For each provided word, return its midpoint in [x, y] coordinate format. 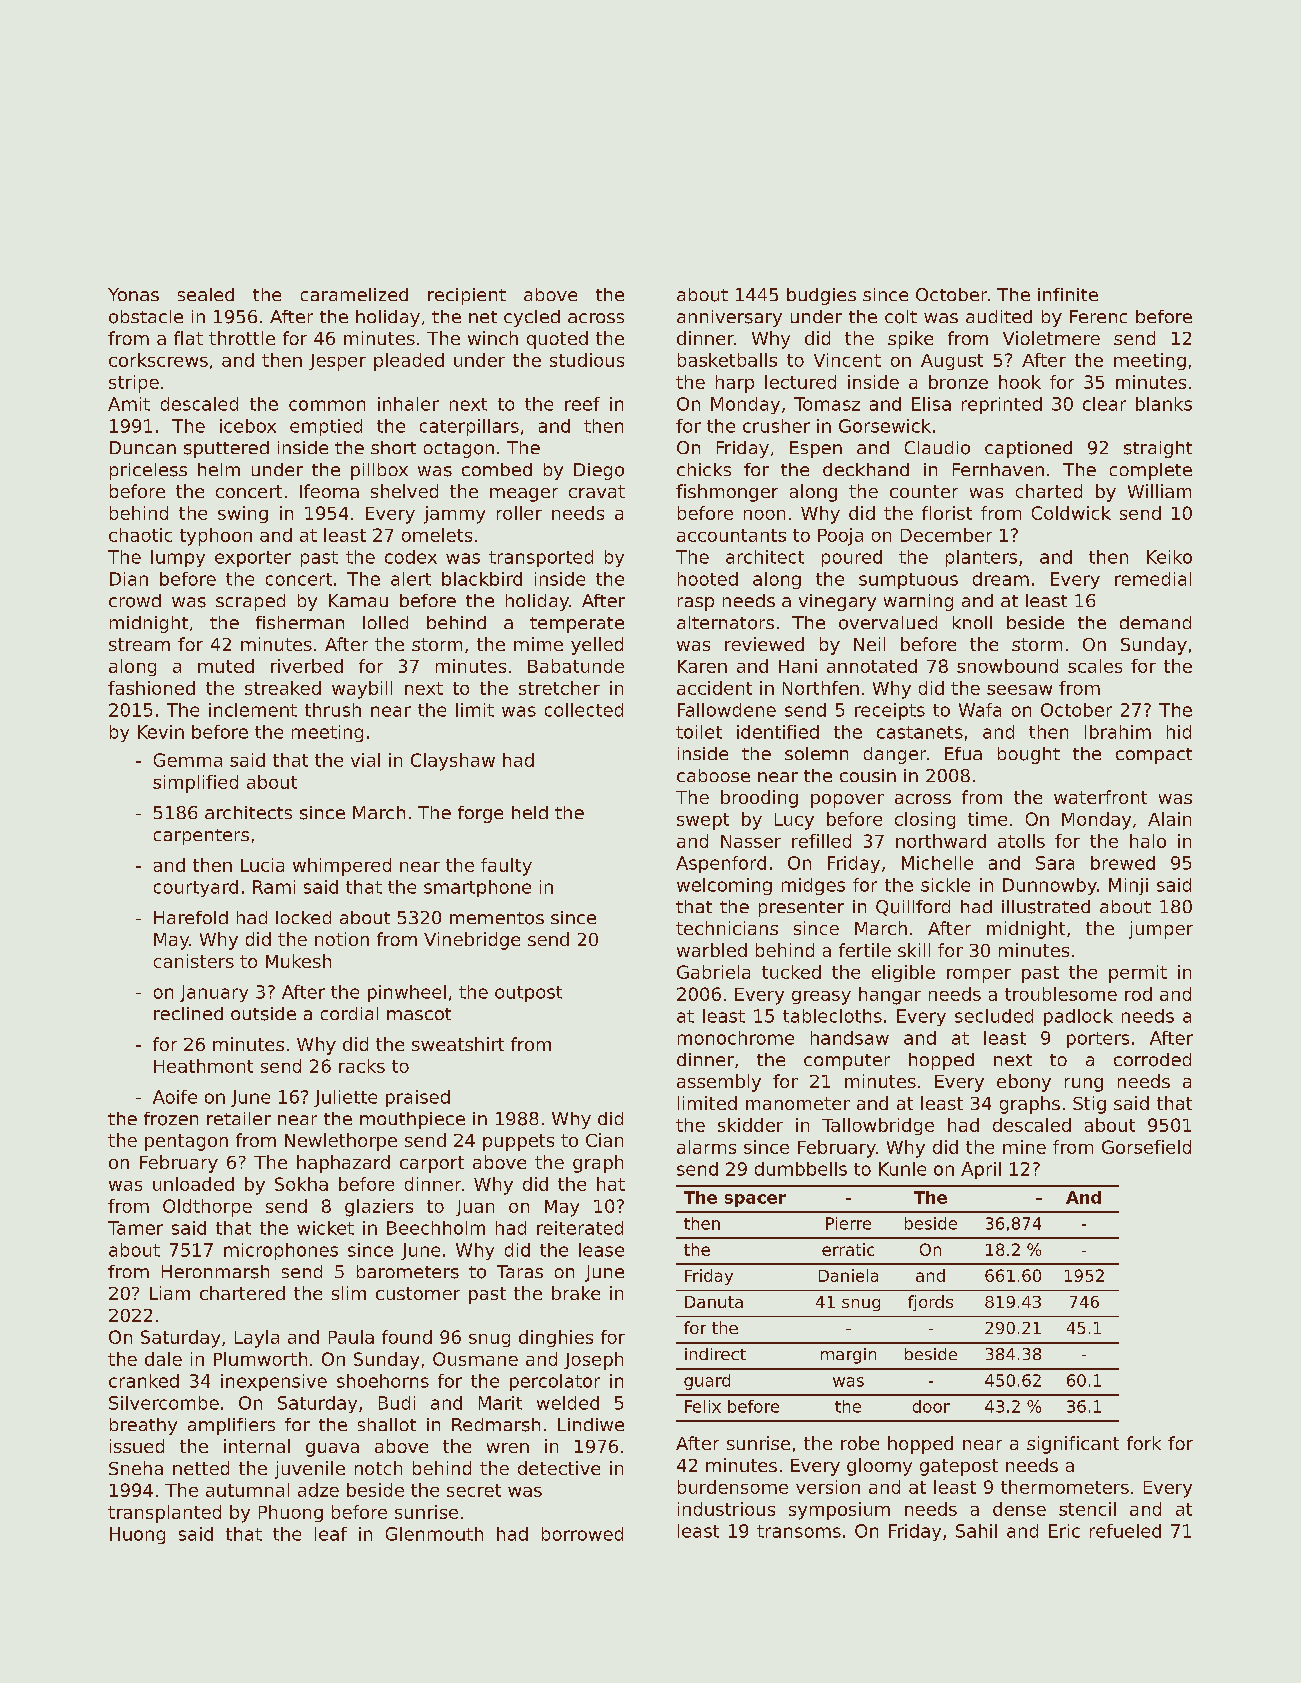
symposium [839, 1511]
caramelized [354, 294]
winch [493, 338]
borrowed [582, 1534]
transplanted [164, 1514]
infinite [1068, 294]
